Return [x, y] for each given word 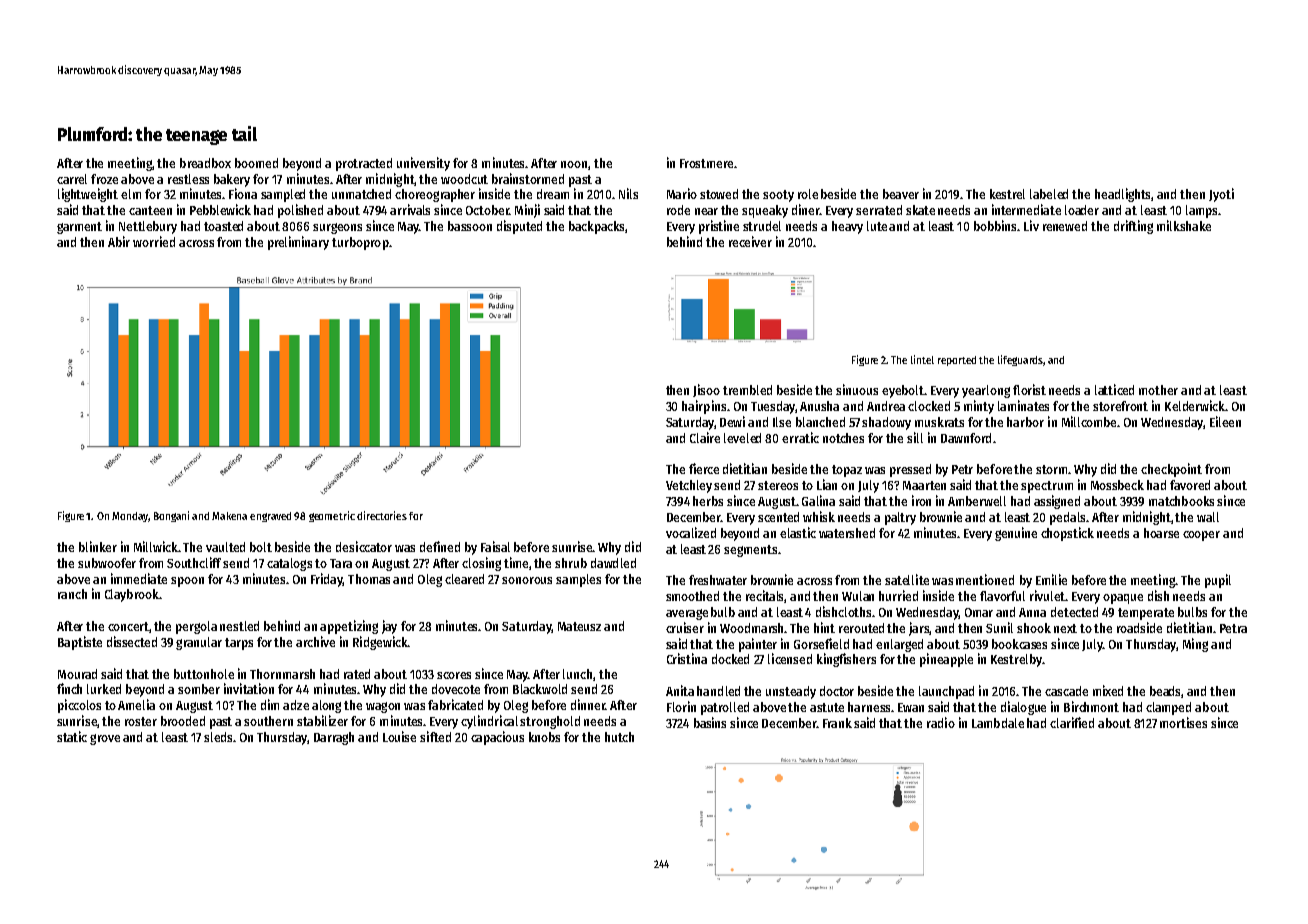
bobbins [995, 225]
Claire [705, 437]
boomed [256, 163]
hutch [619, 737]
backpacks [596, 227]
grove [105, 739]
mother [1158, 390]
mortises [1183, 722]
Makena [229, 516]
